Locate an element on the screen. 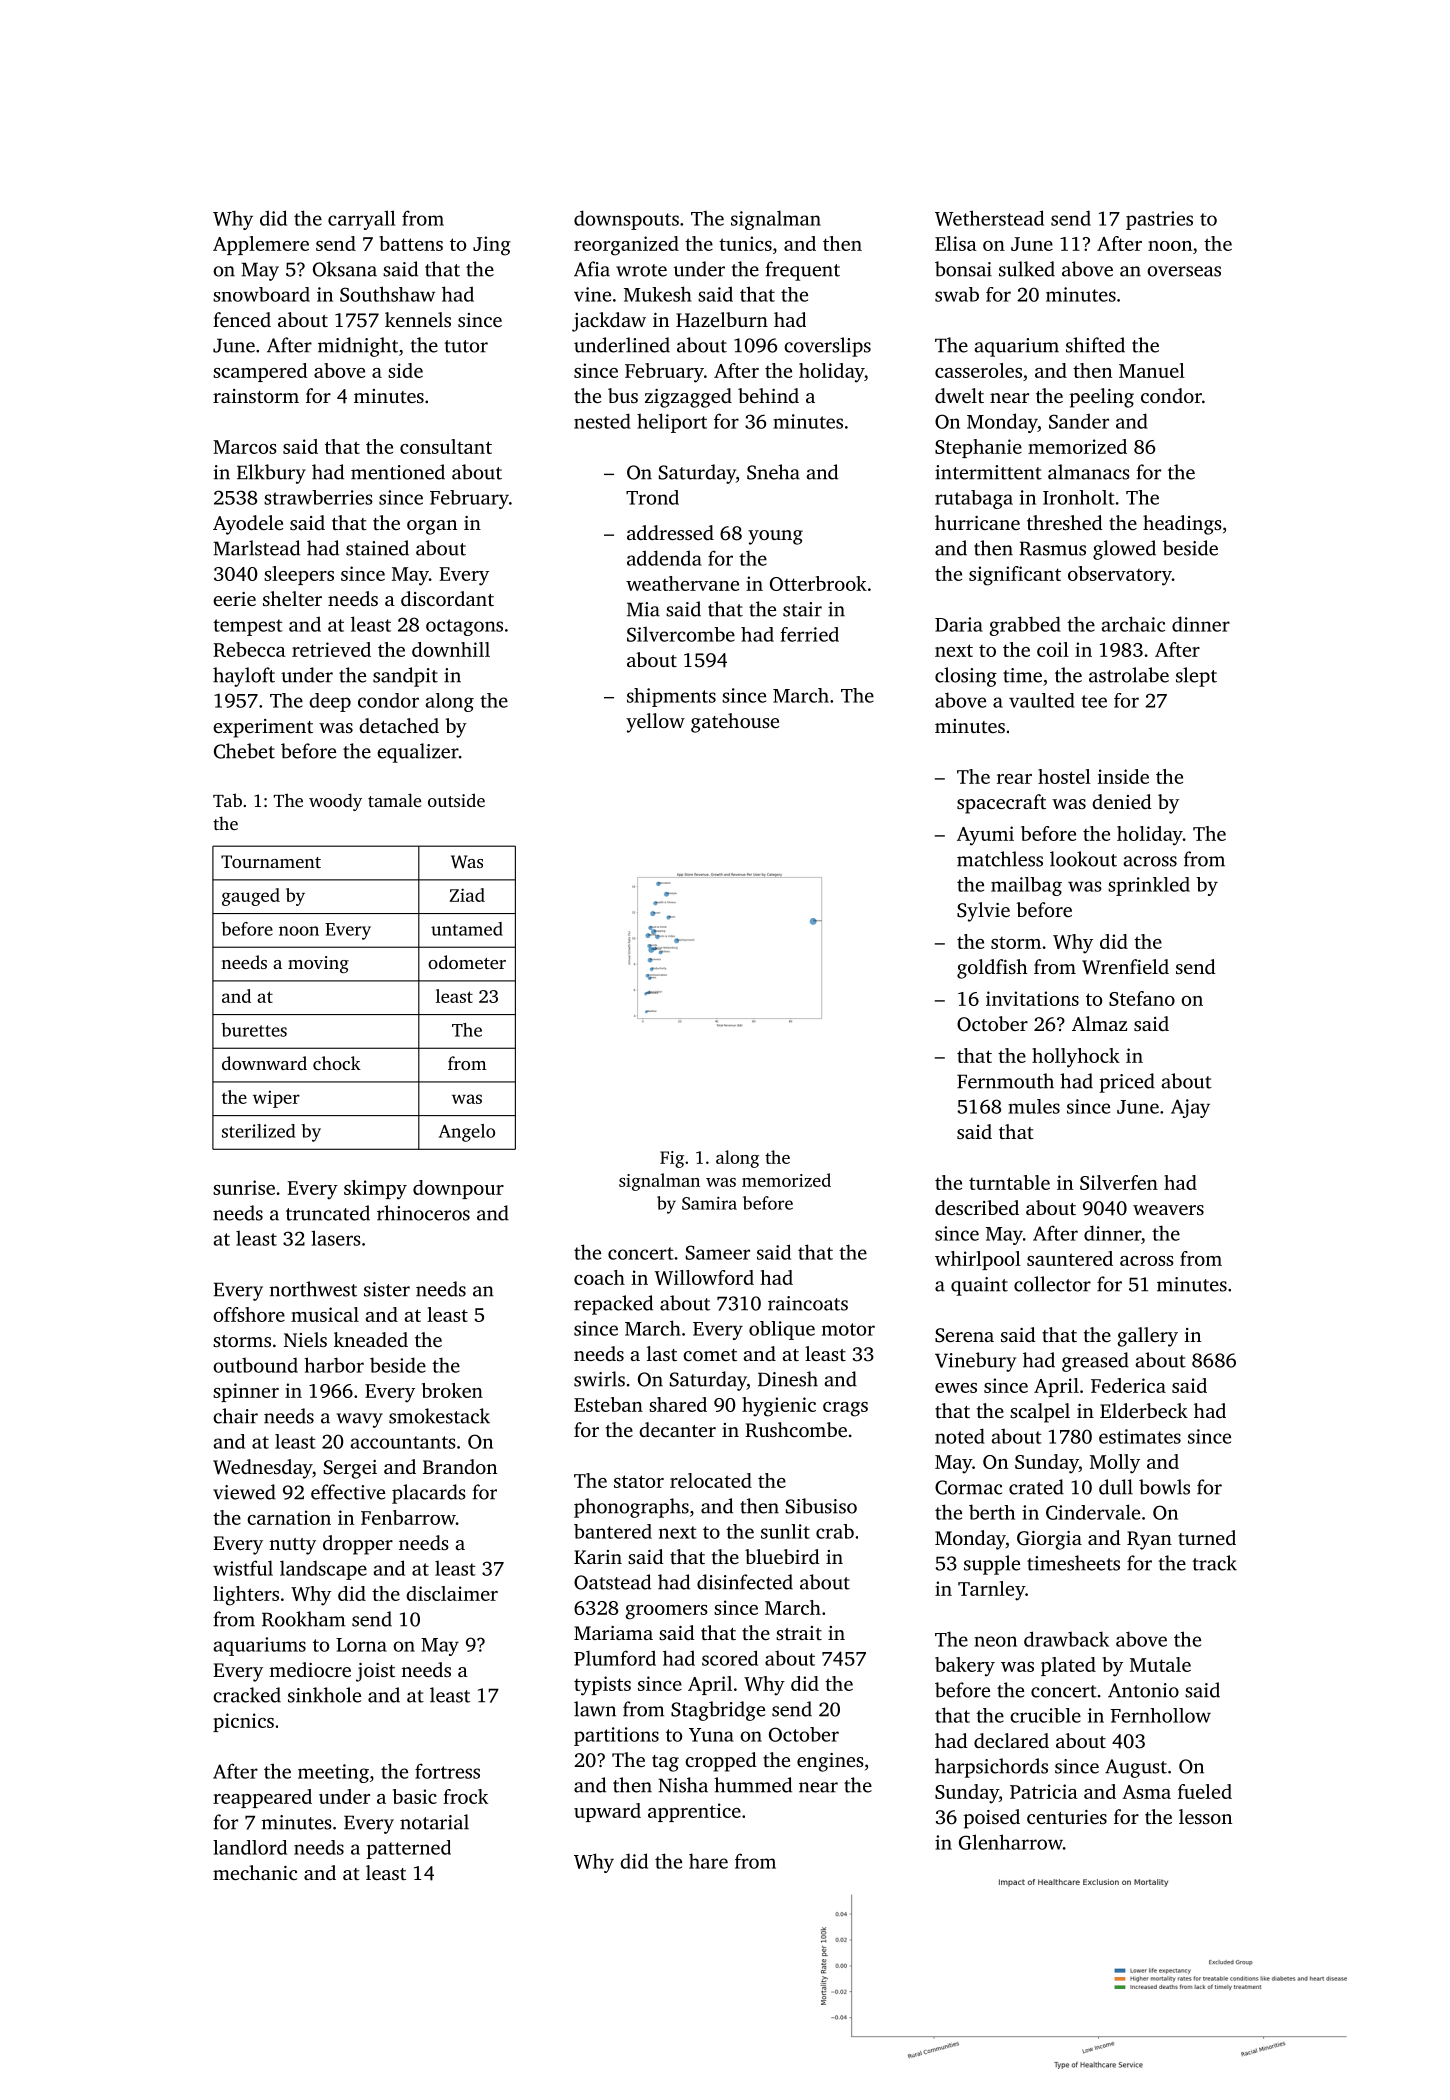 The width and height of the screenshot is (1450, 2100). mechanic is located at coordinates (255, 1872).
